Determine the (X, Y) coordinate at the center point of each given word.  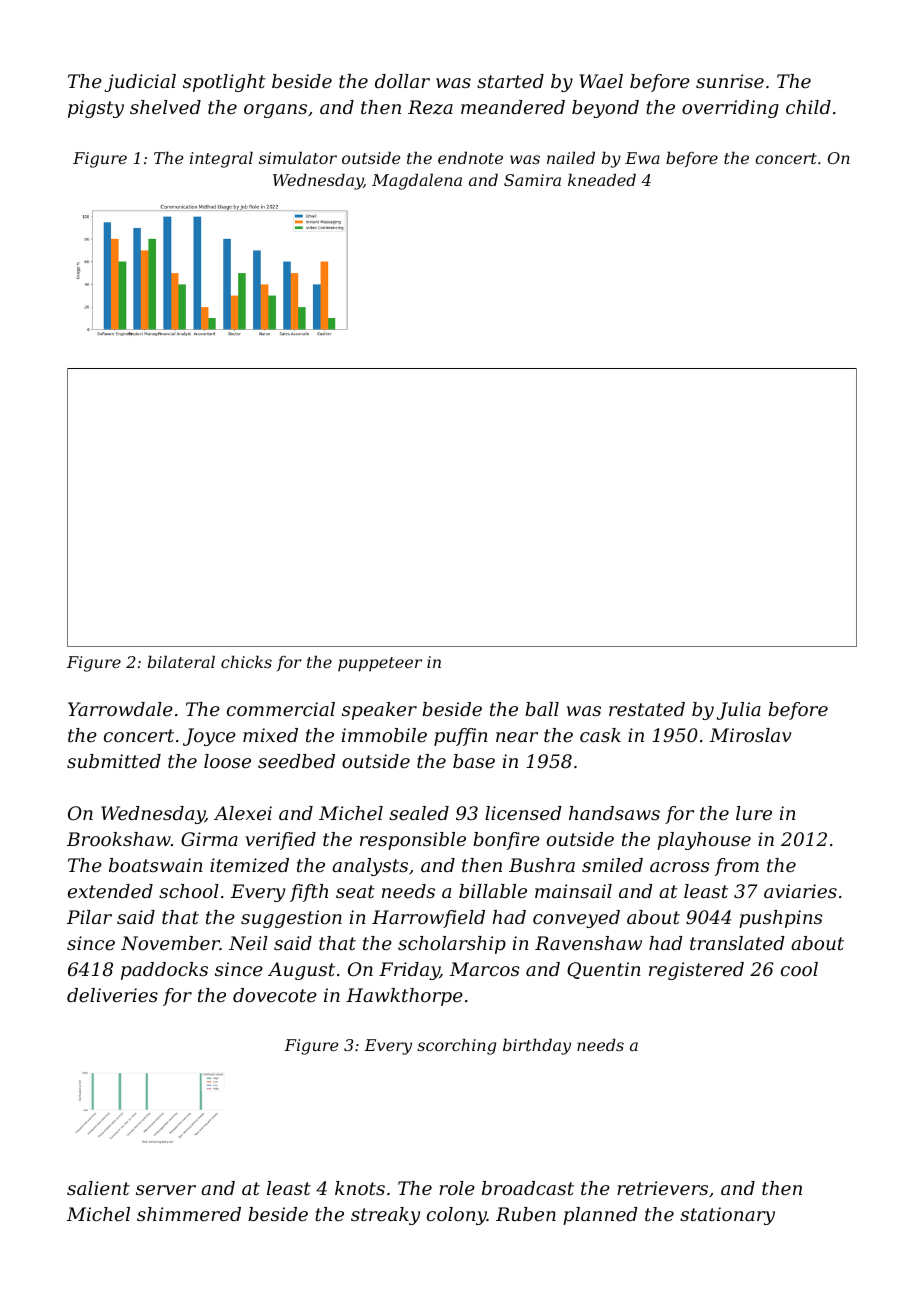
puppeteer (380, 664)
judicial (140, 83)
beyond (605, 109)
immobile (384, 735)
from (736, 867)
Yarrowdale (120, 709)
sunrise (730, 81)
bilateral (181, 661)
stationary (727, 1216)
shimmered (189, 1214)
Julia (739, 711)
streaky (385, 1216)
